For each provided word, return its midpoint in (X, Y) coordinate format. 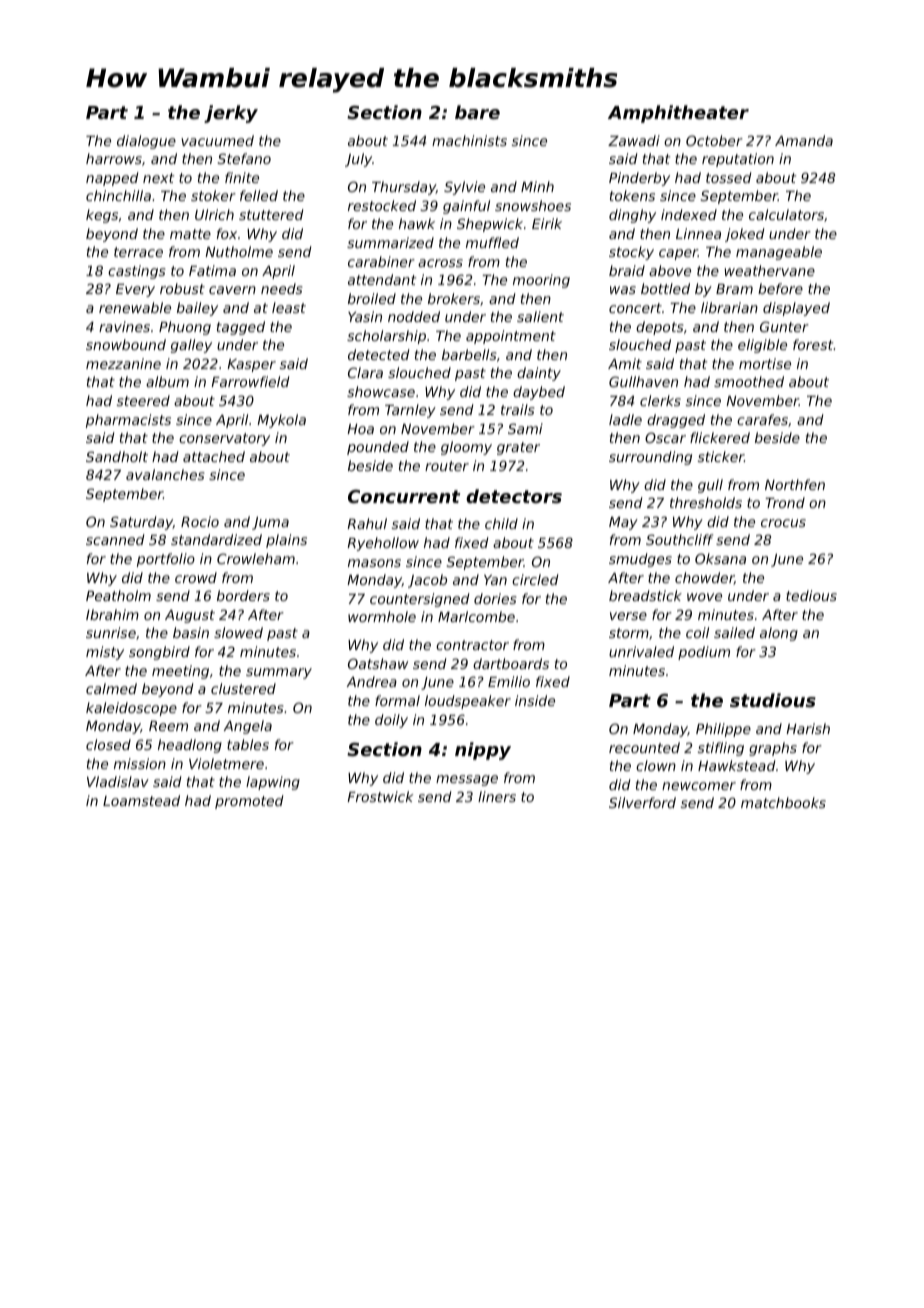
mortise (765, 363)
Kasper (251, 365)
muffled (492, 242)
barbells (469, 354)
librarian (729, 307)
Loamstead (141, 800)
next (158, 178)
